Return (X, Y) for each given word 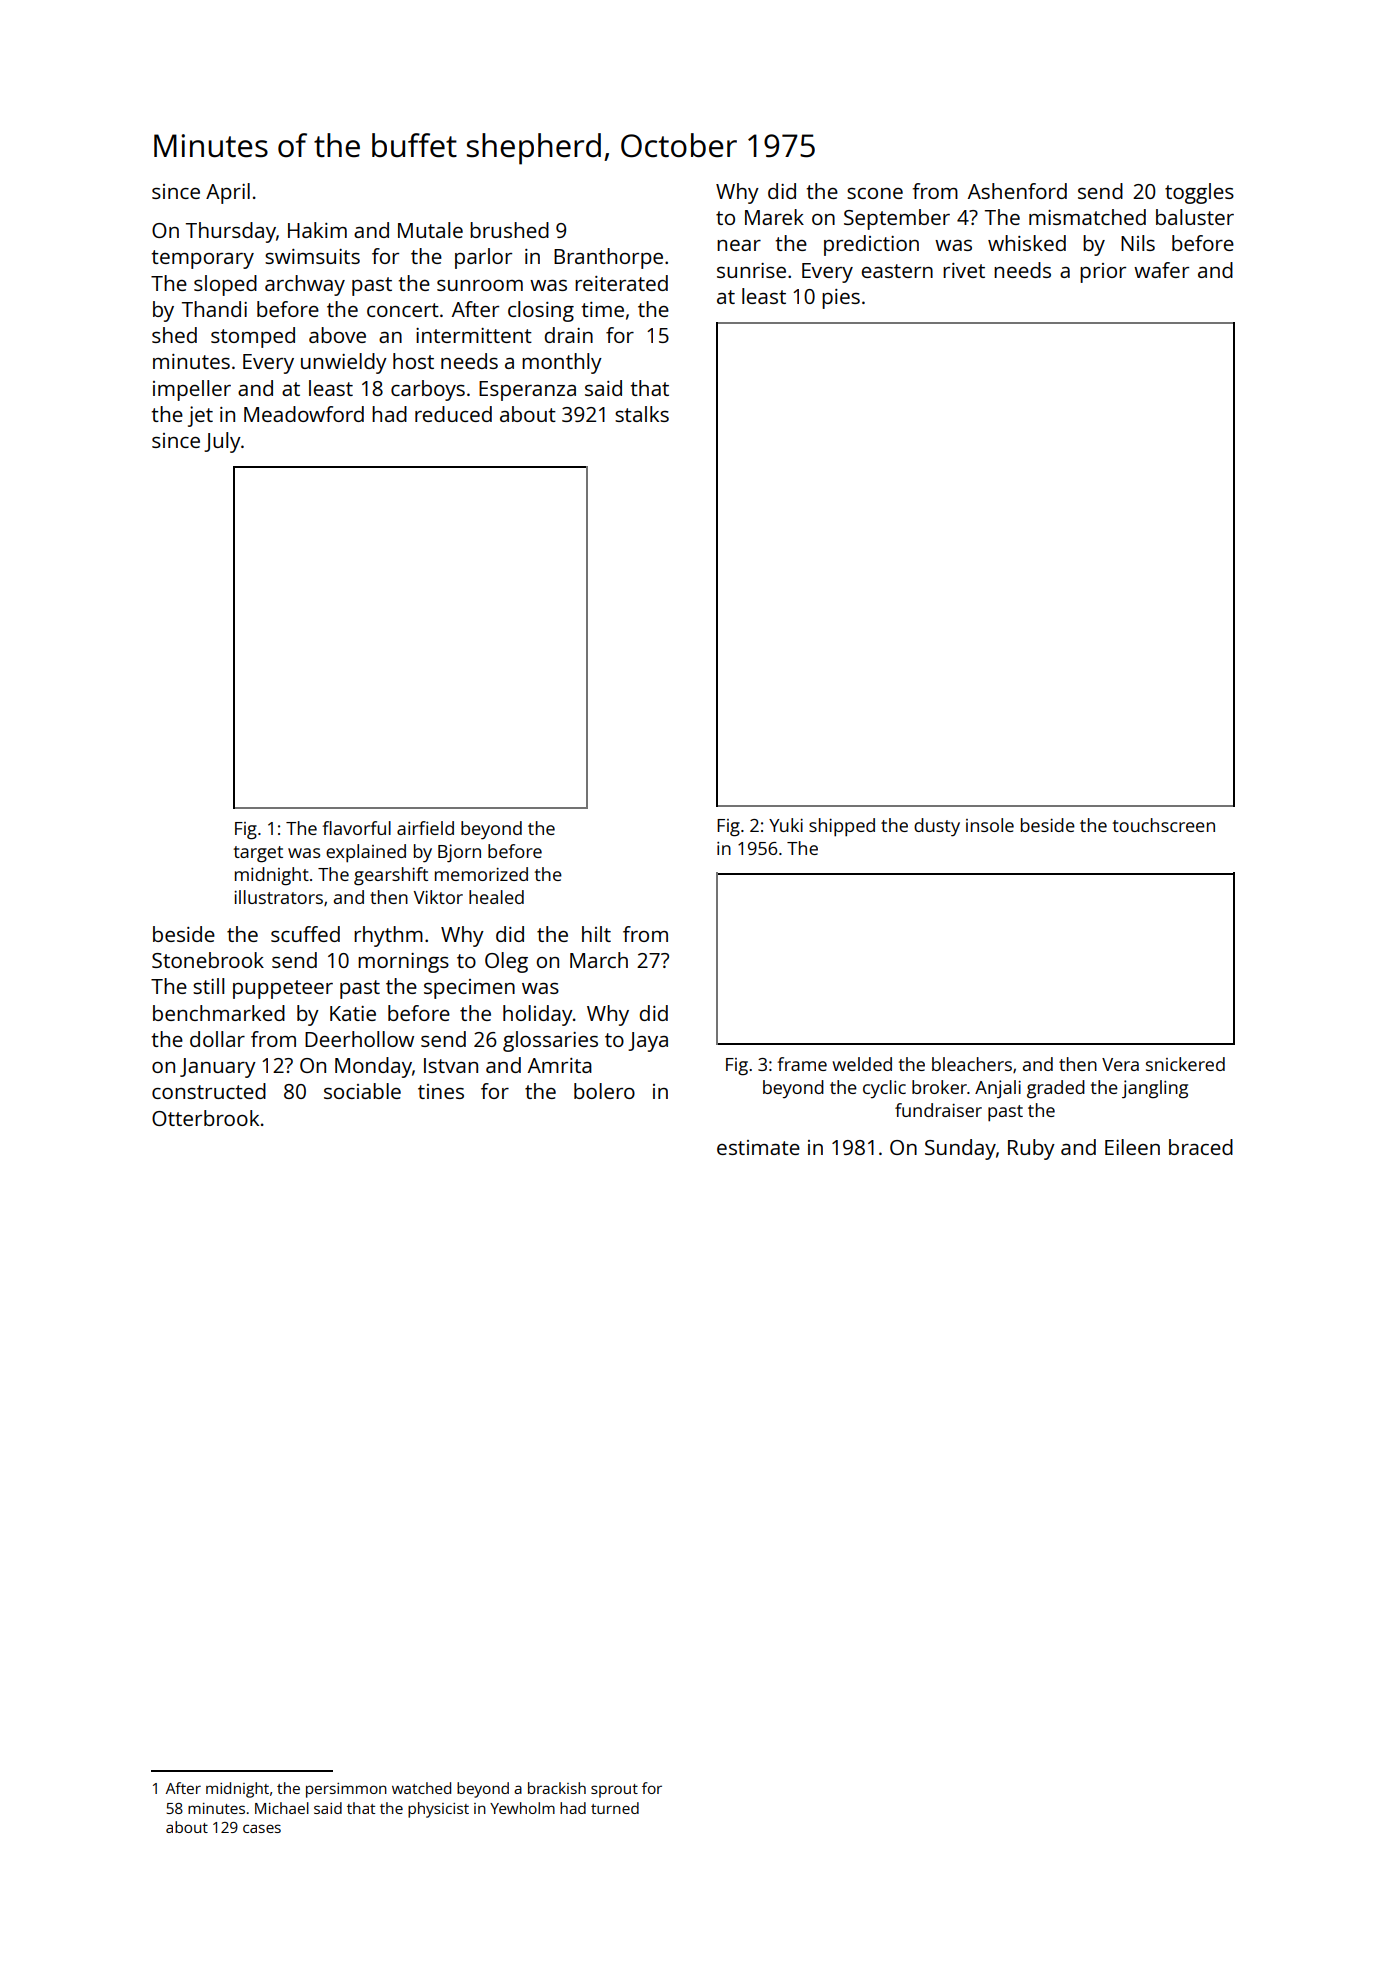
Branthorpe (608, 258)
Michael (282, 1808)
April (228, 193)
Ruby (1031, 1149)
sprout (614, 1791)
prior (1103, 273)
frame (802, 1064)
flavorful (356, 828)
